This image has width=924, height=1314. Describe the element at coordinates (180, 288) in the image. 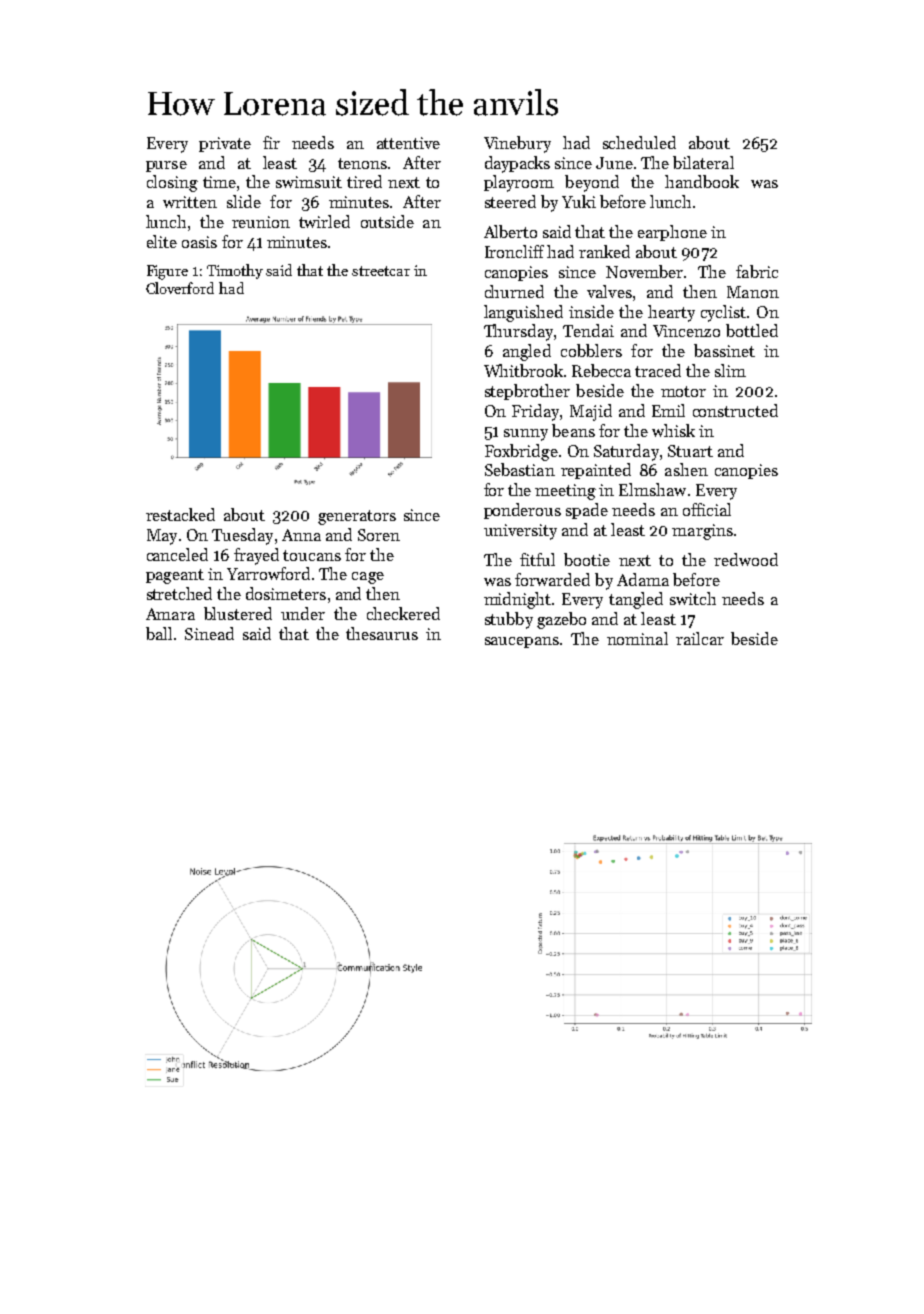

I see `Cloverford` at that location.
